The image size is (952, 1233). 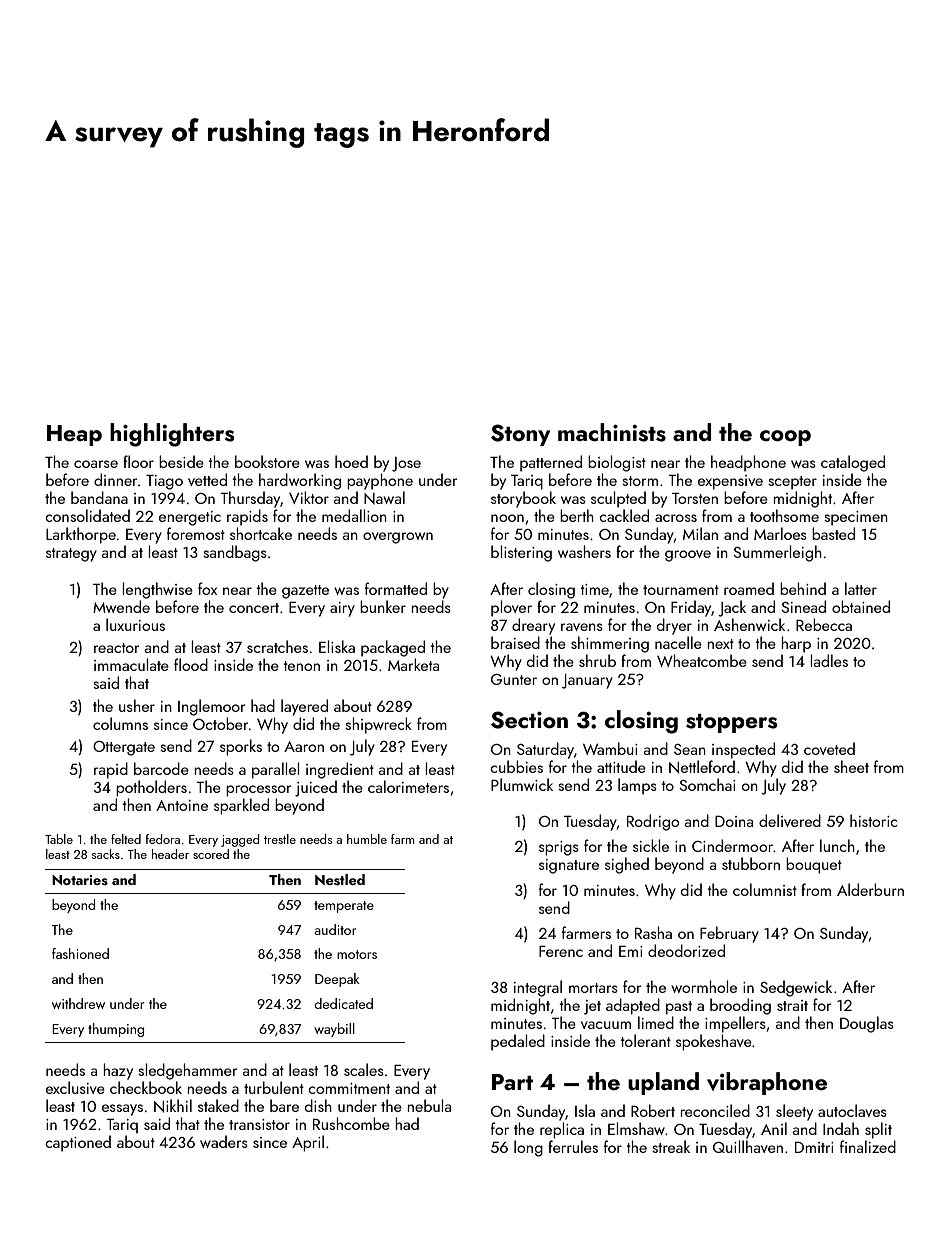 What do you see at coordinates (121, 606) in the image?
I see `Mwende` at bounding box center [121, 606].
